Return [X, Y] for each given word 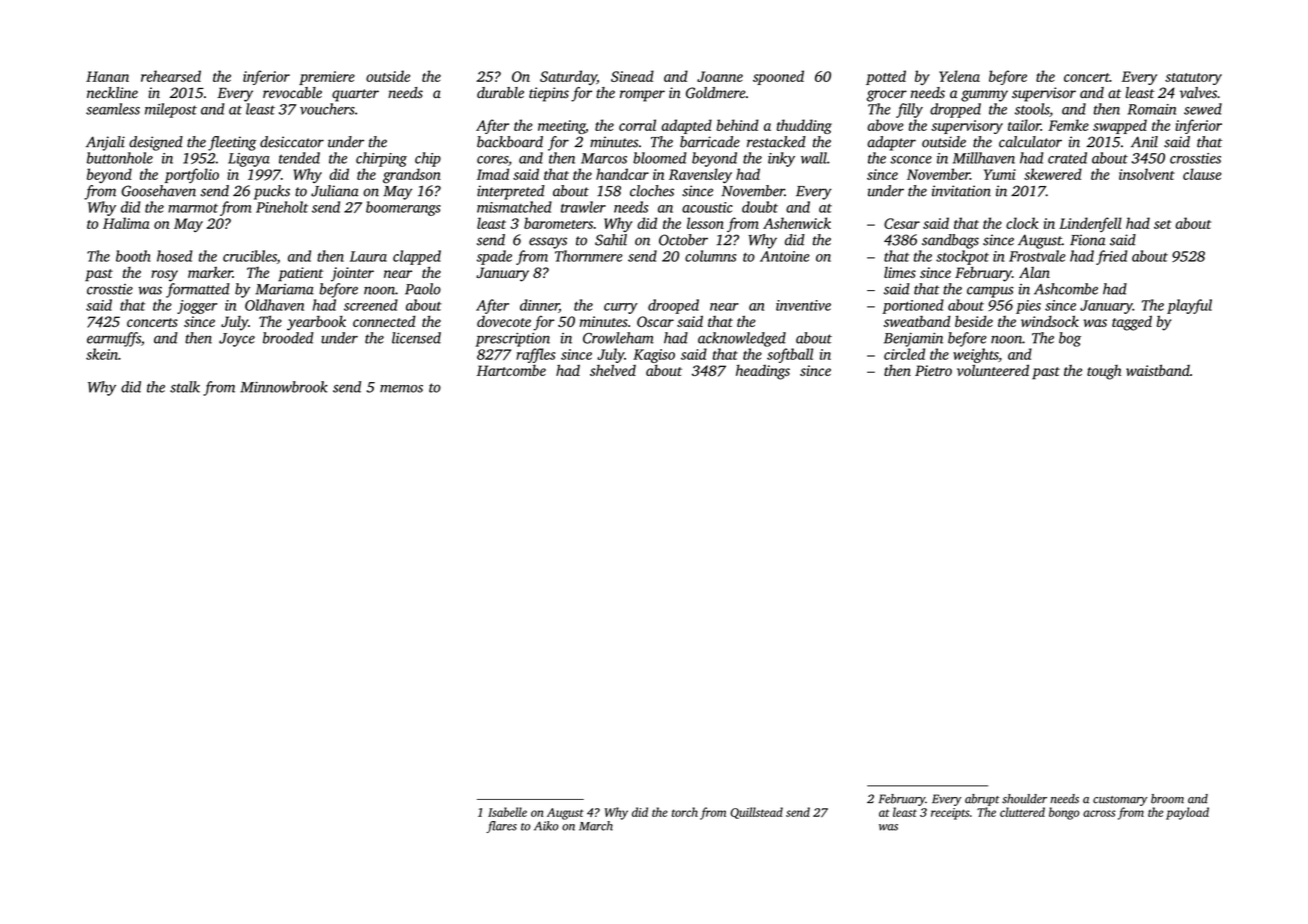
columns [710, 256]
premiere [327, 78]
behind [737, 125]
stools [1032, 109]
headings [763, 372]
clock [1022, 223]
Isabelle [507, 812]
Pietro [933, 370]
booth [133, 256]
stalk [185, 387]
